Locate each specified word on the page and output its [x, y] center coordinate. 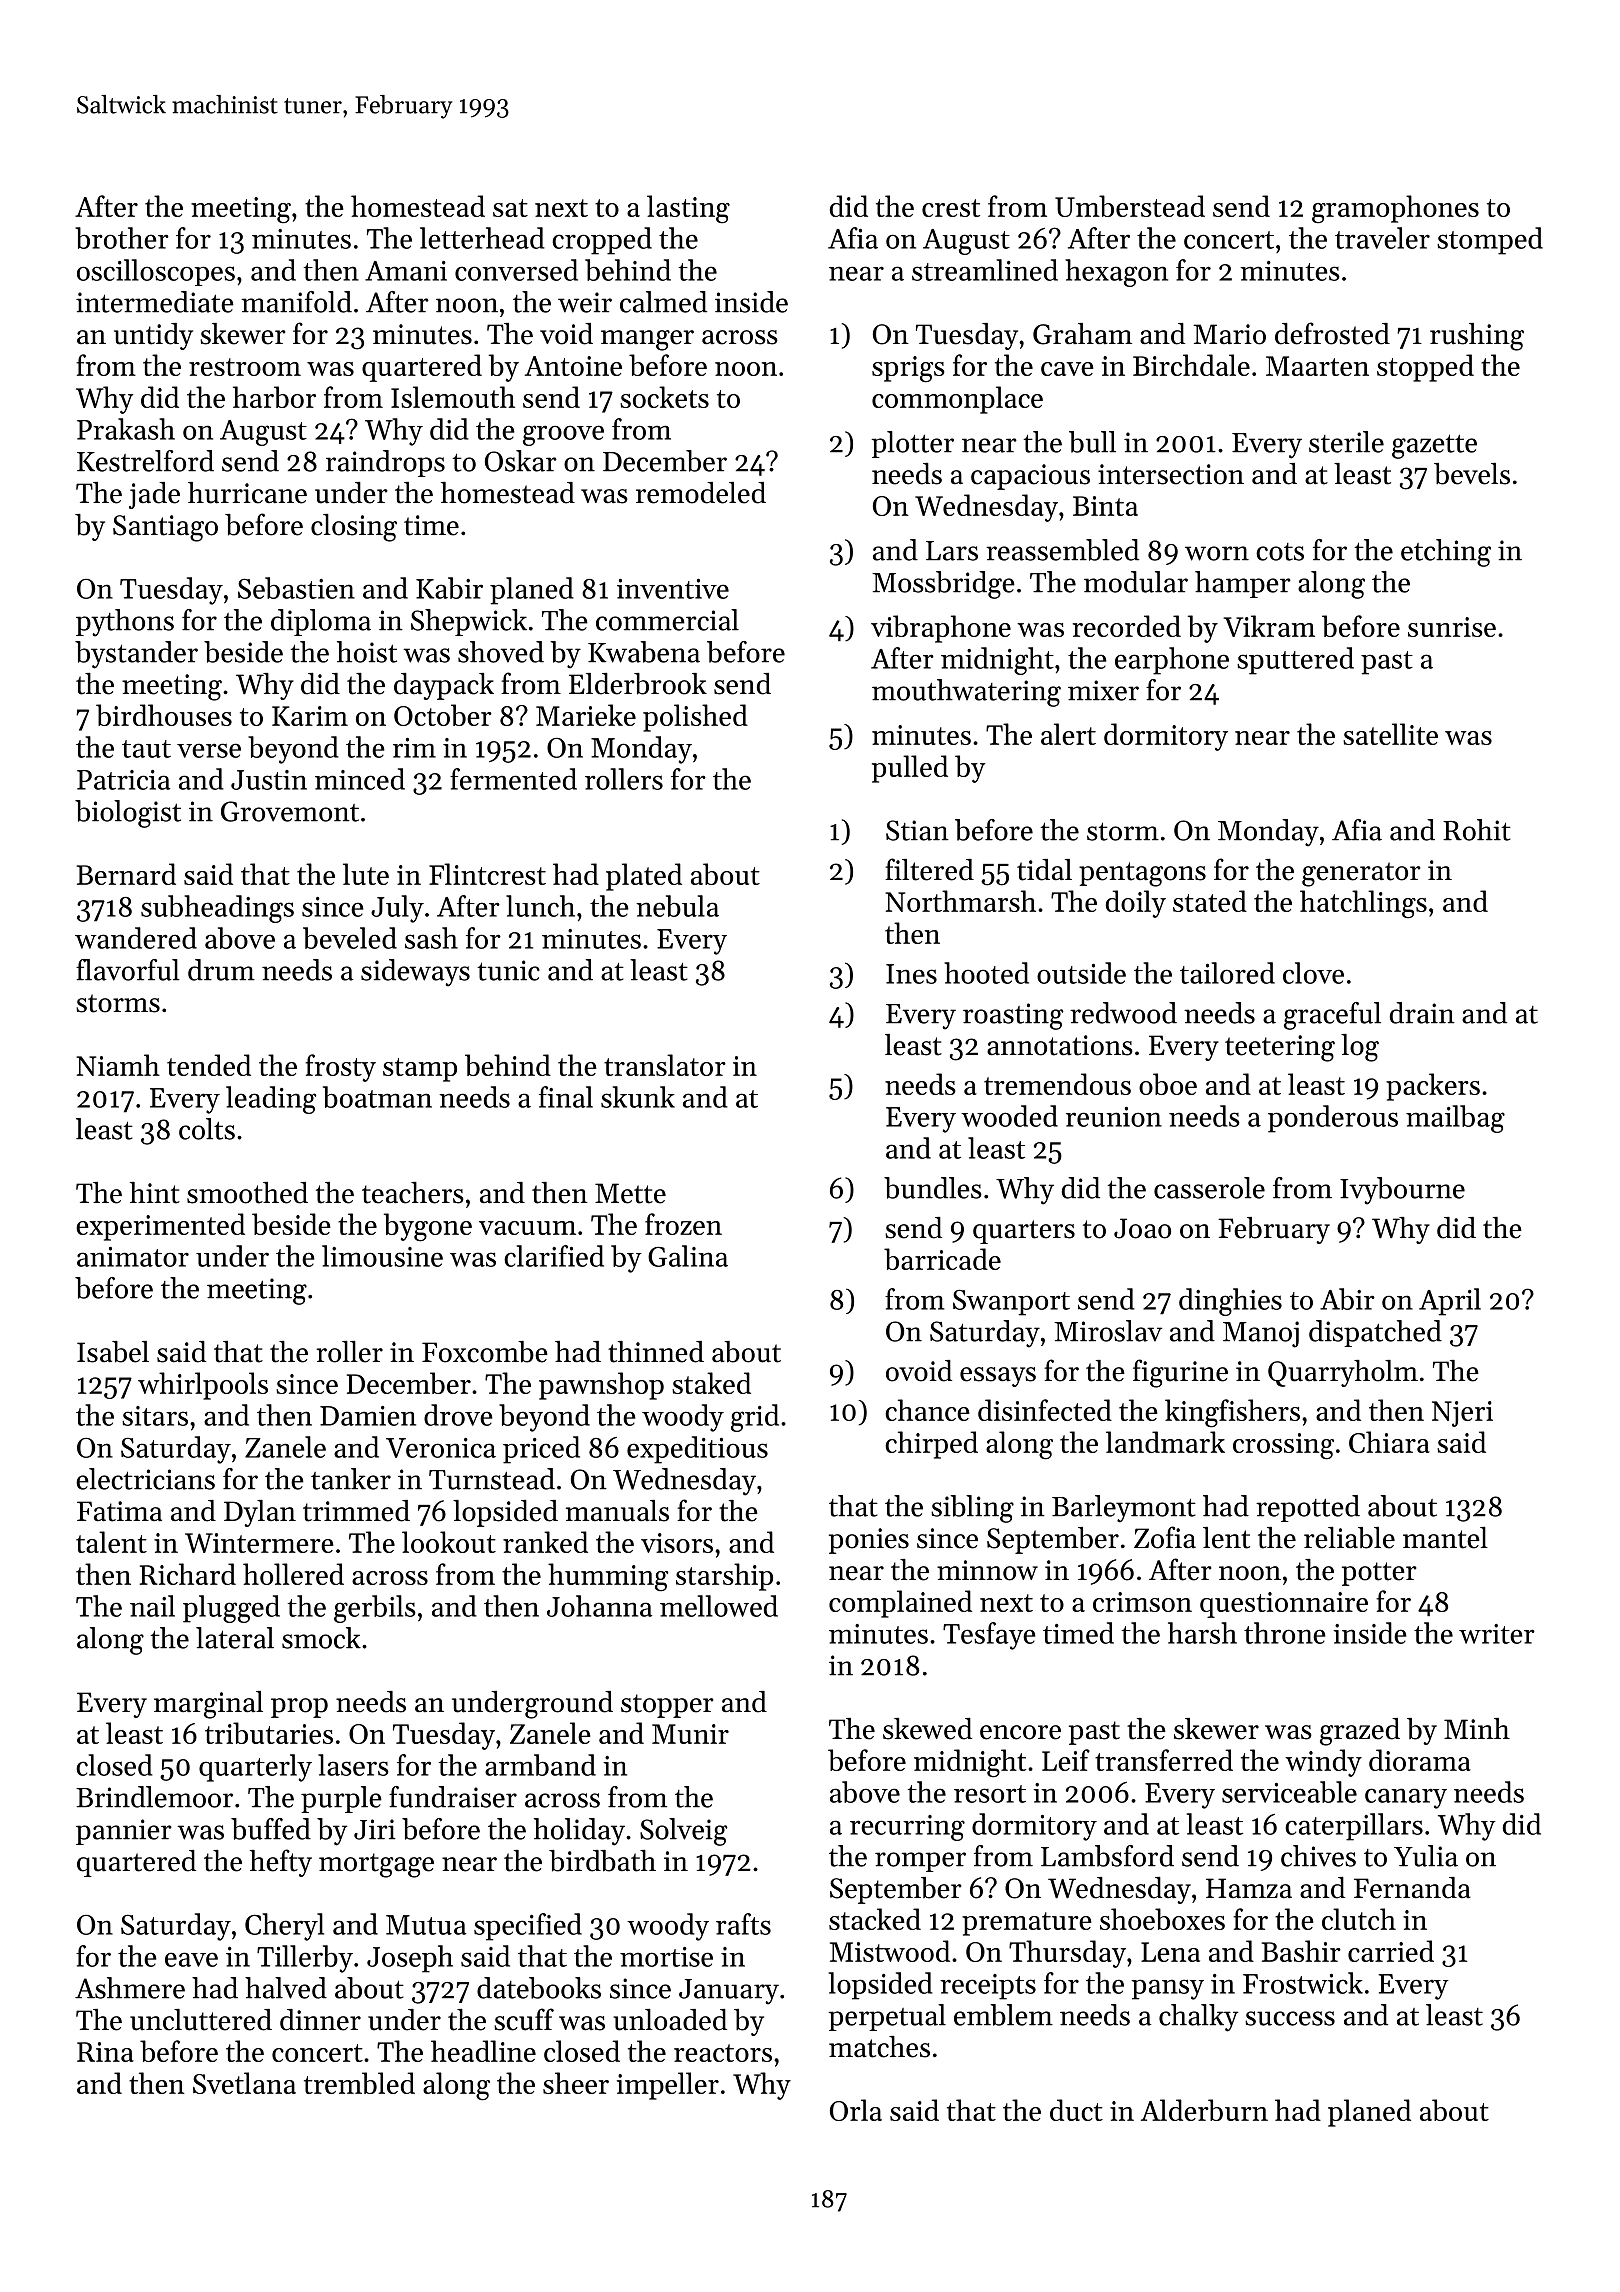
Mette [630, 1193]
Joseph [410, 1959]
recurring [907, 1828]
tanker [351, 1479]
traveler [1382, 238]
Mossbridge [943, 585]
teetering [1280, 1048]
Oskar [521, 461]
